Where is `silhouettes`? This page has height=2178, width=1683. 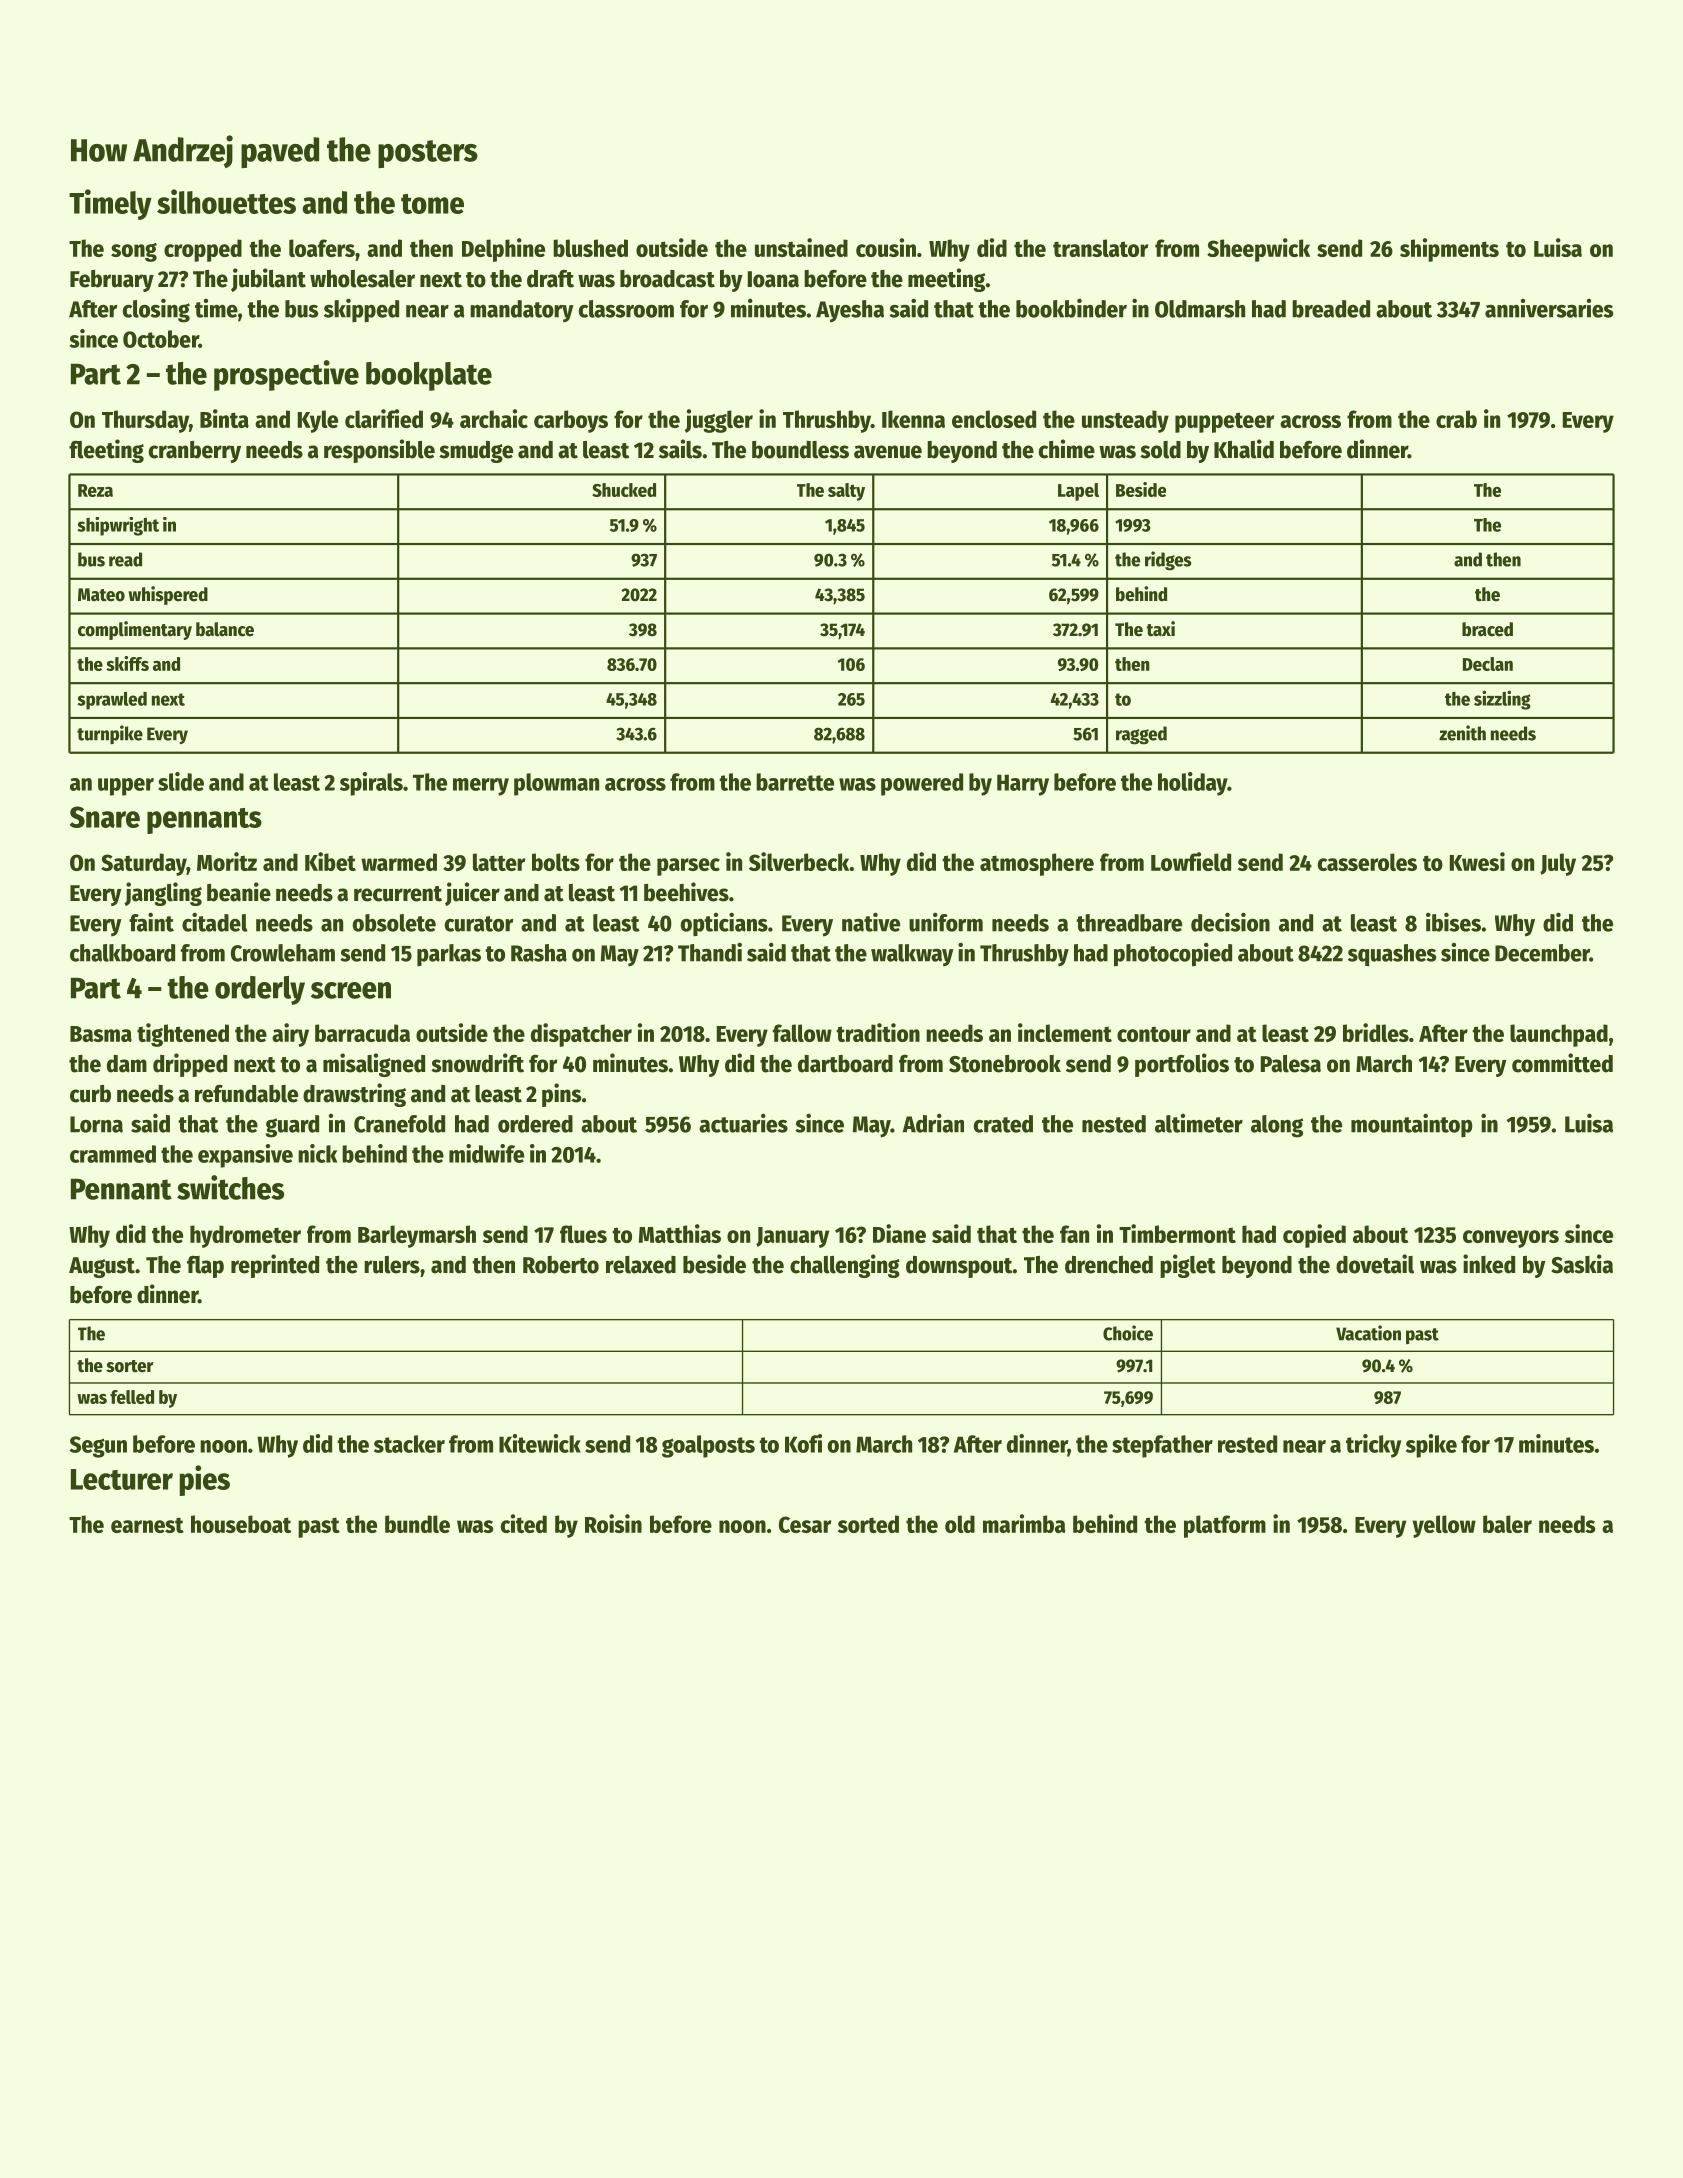
silhouettes is located at coordinates (226, 201).
